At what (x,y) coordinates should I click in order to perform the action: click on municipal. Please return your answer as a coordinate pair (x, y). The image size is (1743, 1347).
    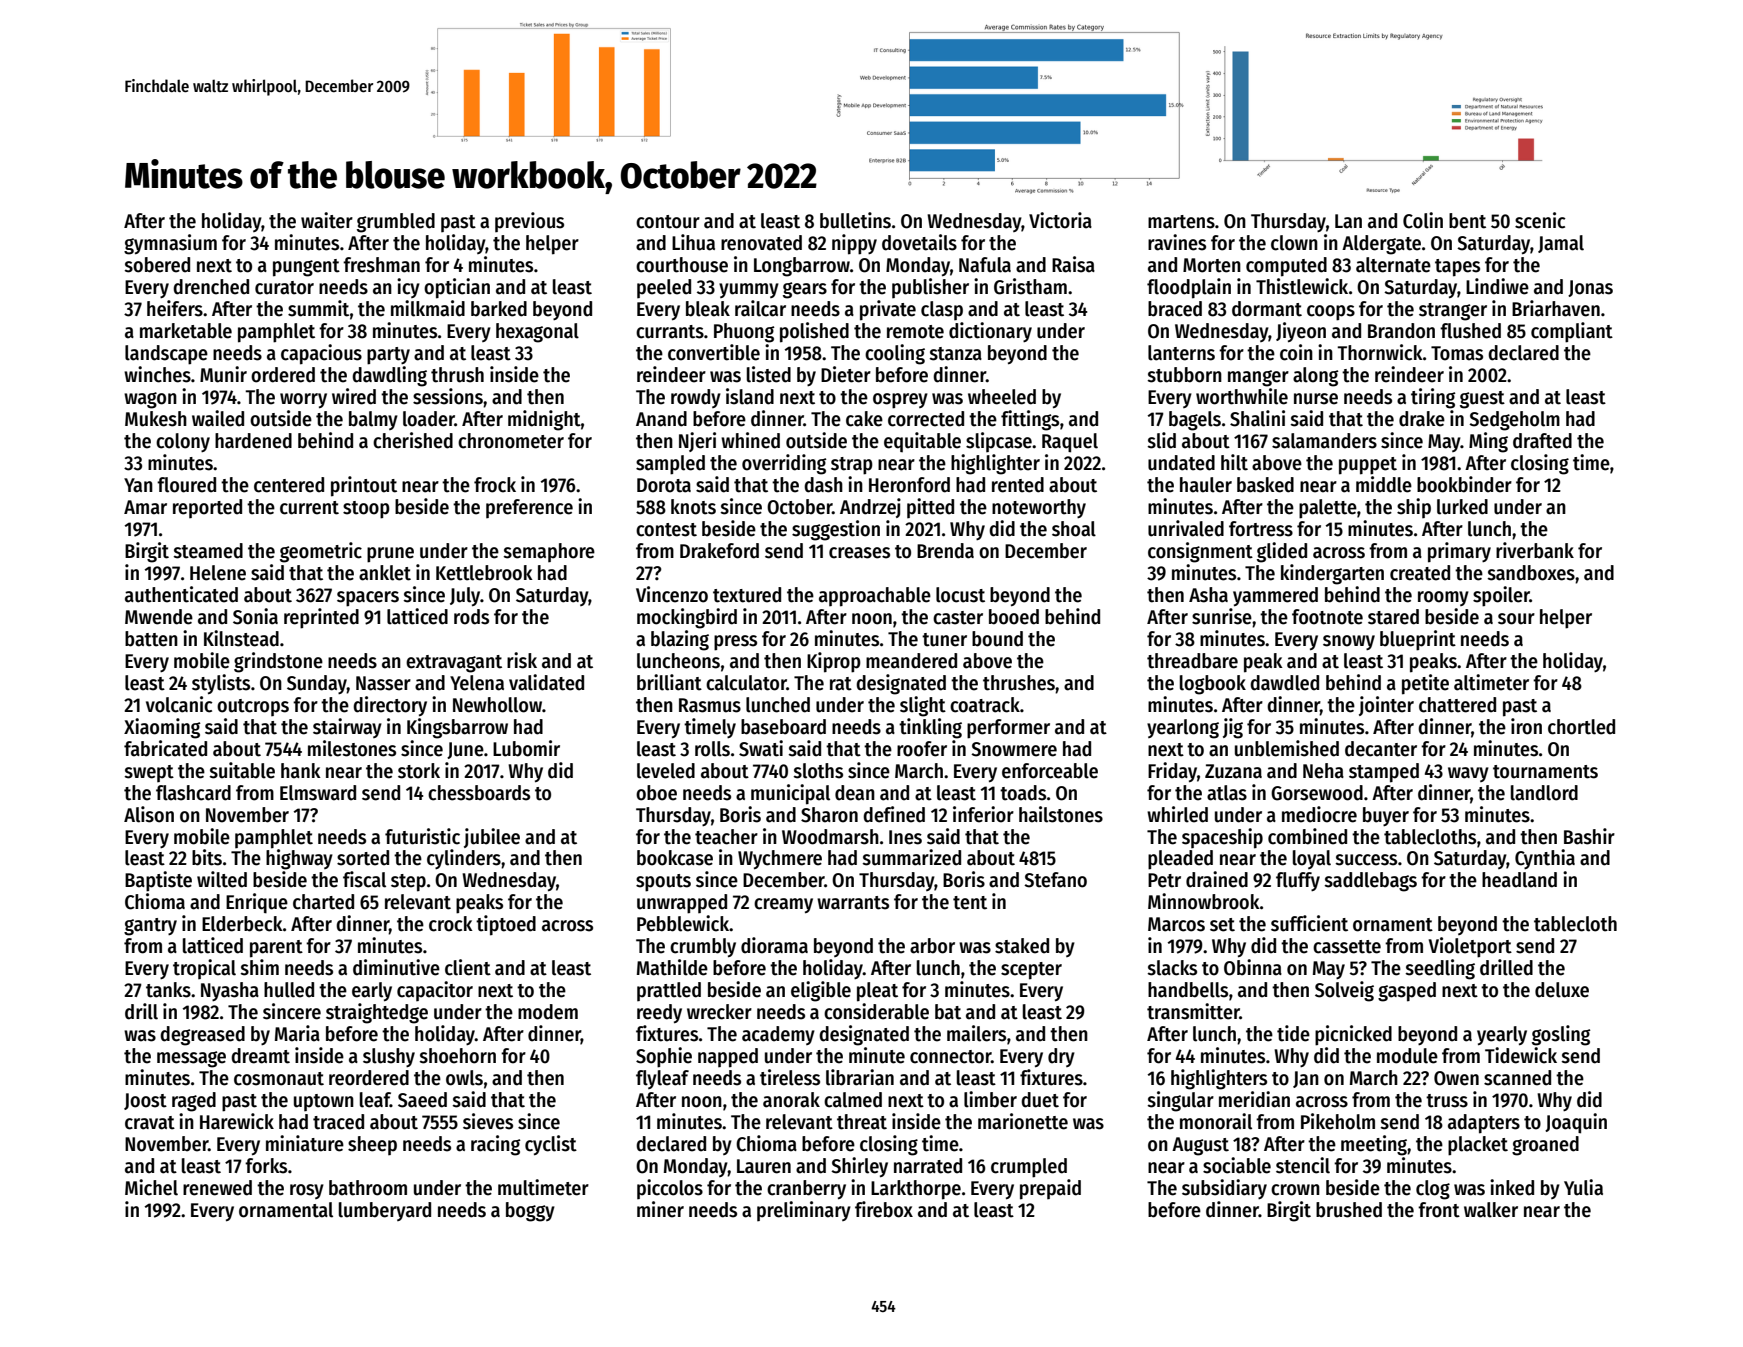
    Looking at the image, I should click on (790, 794).
